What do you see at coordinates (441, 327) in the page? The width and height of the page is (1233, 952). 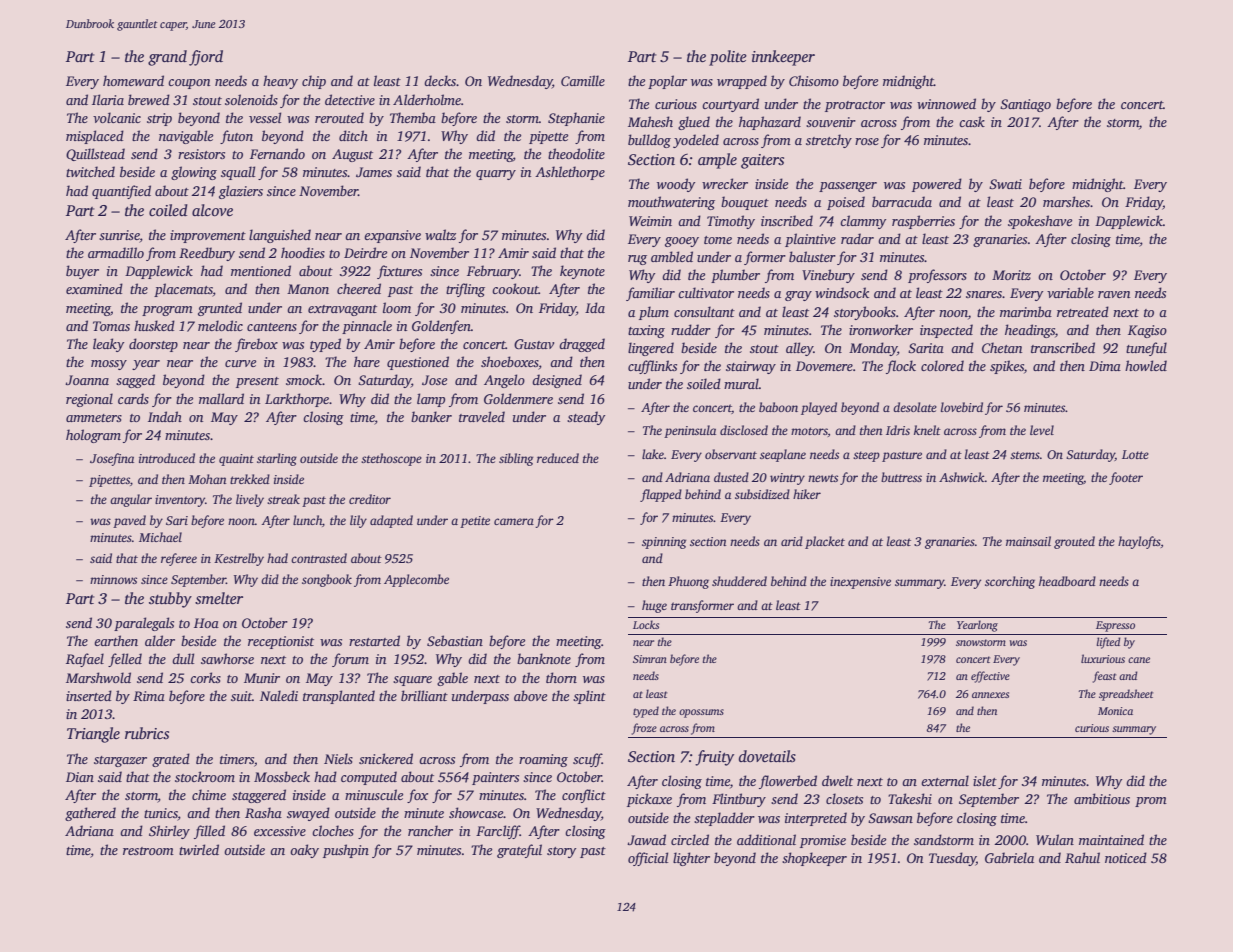 I see `Goldenfen` at bounding box center [441, 327].
